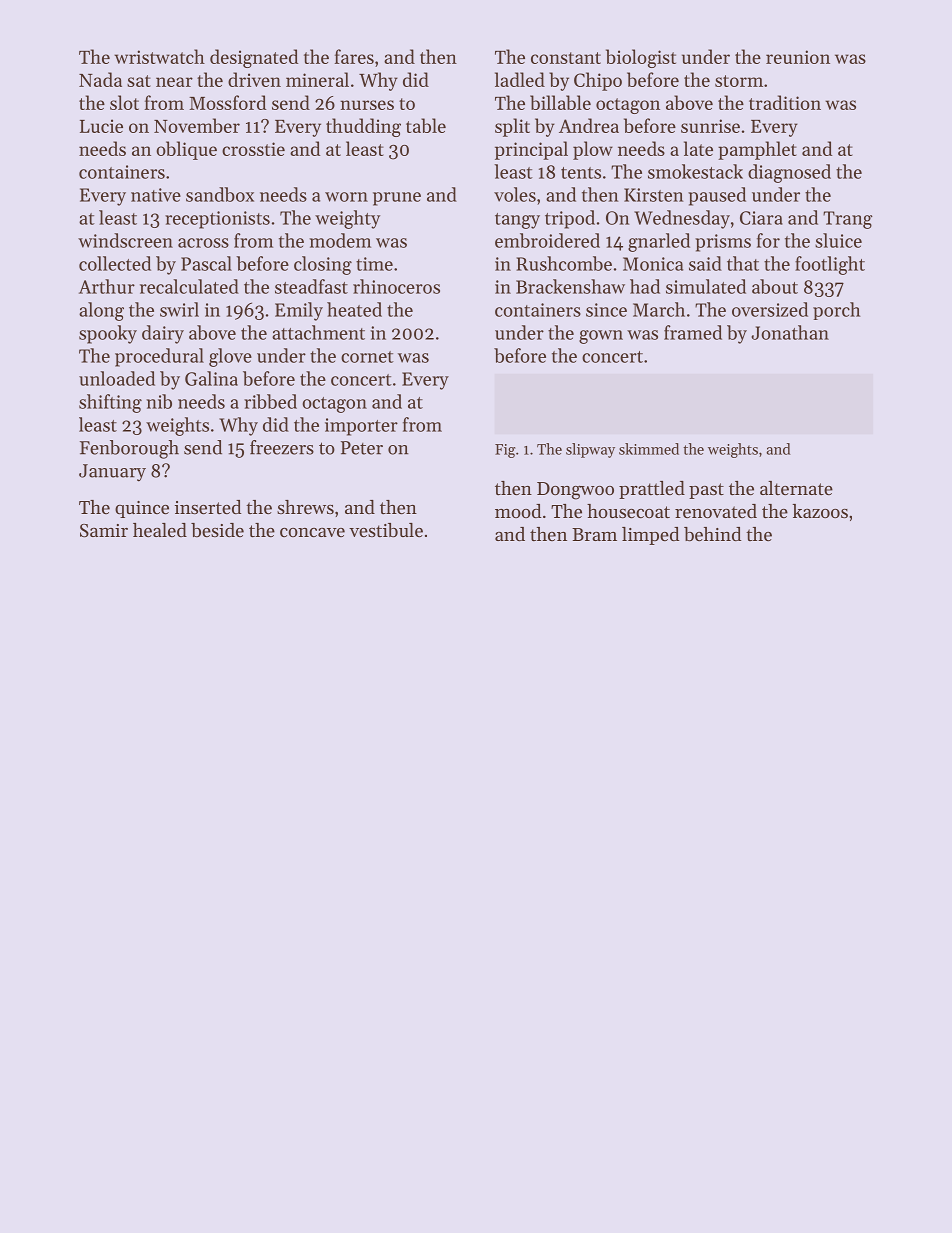 This document has width=952, height=1233. I want to click on wristwatch, so click(159, 56).
